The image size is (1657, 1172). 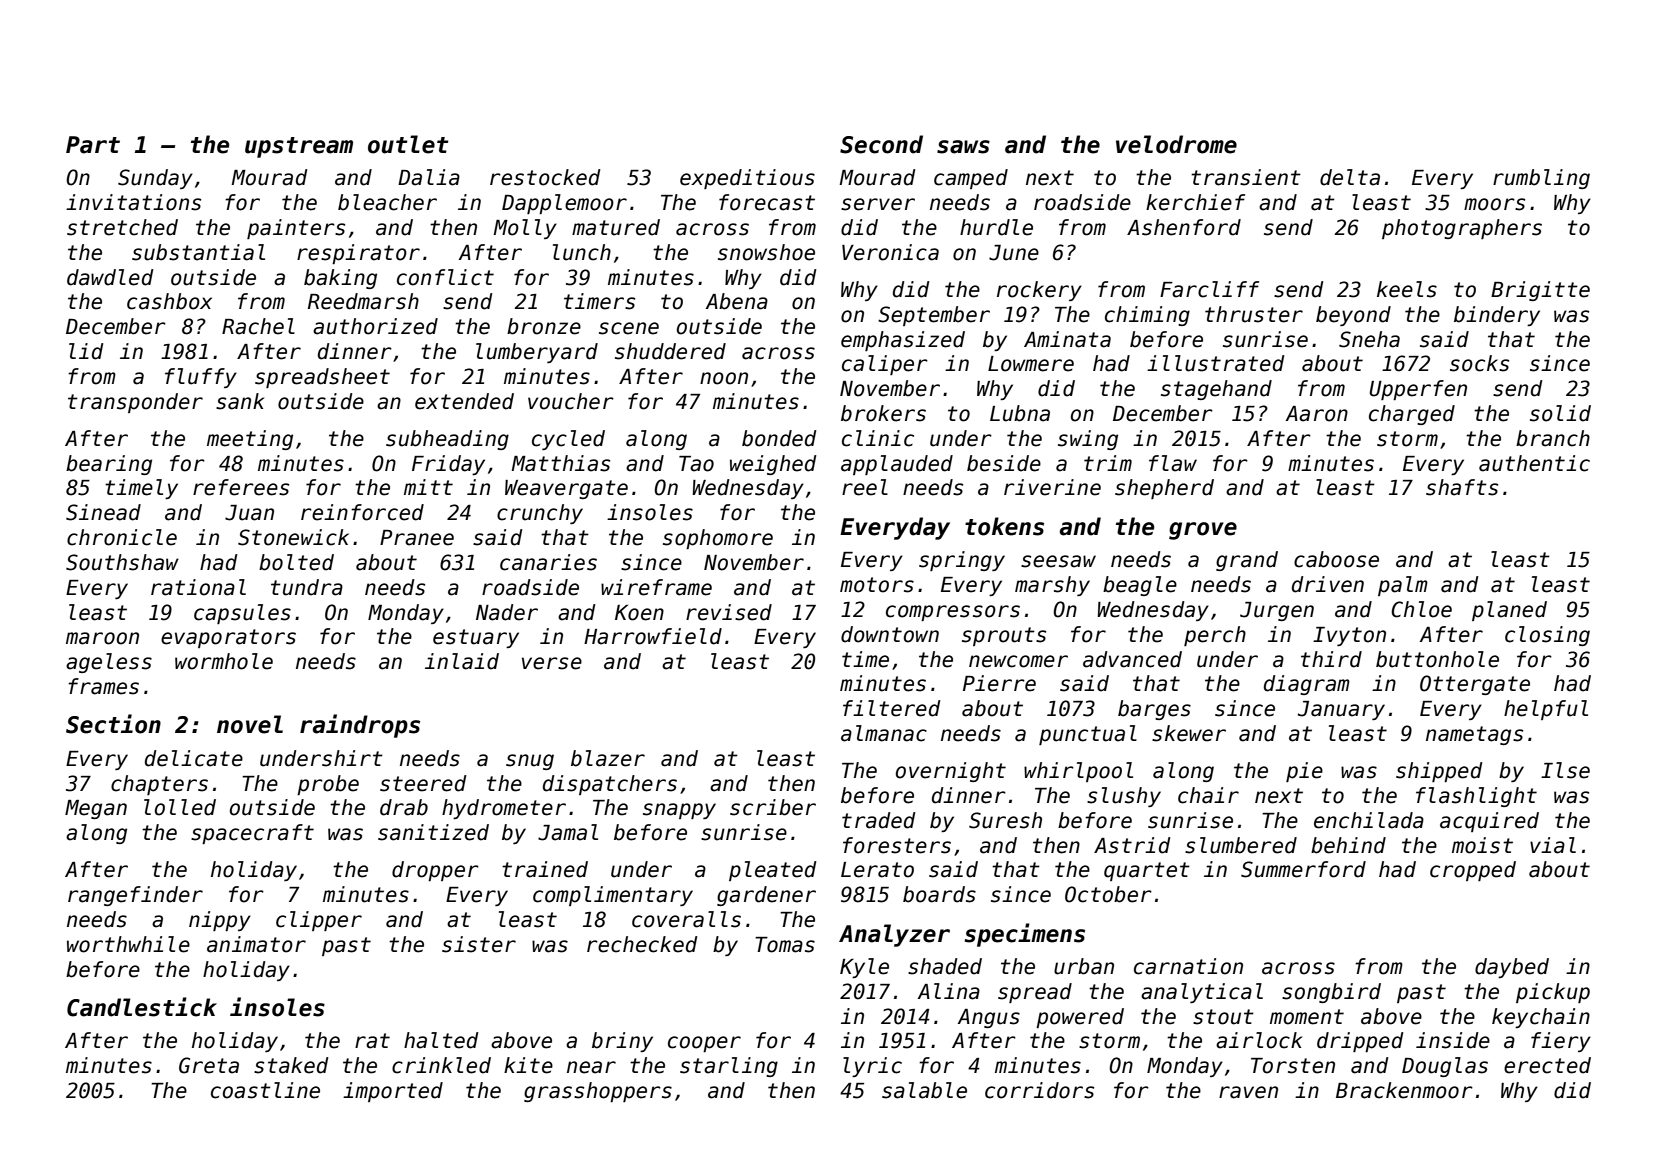 What do you see at coordinates (963, 147) in the image?
I see `saws` at bounding box center [963, 147].
